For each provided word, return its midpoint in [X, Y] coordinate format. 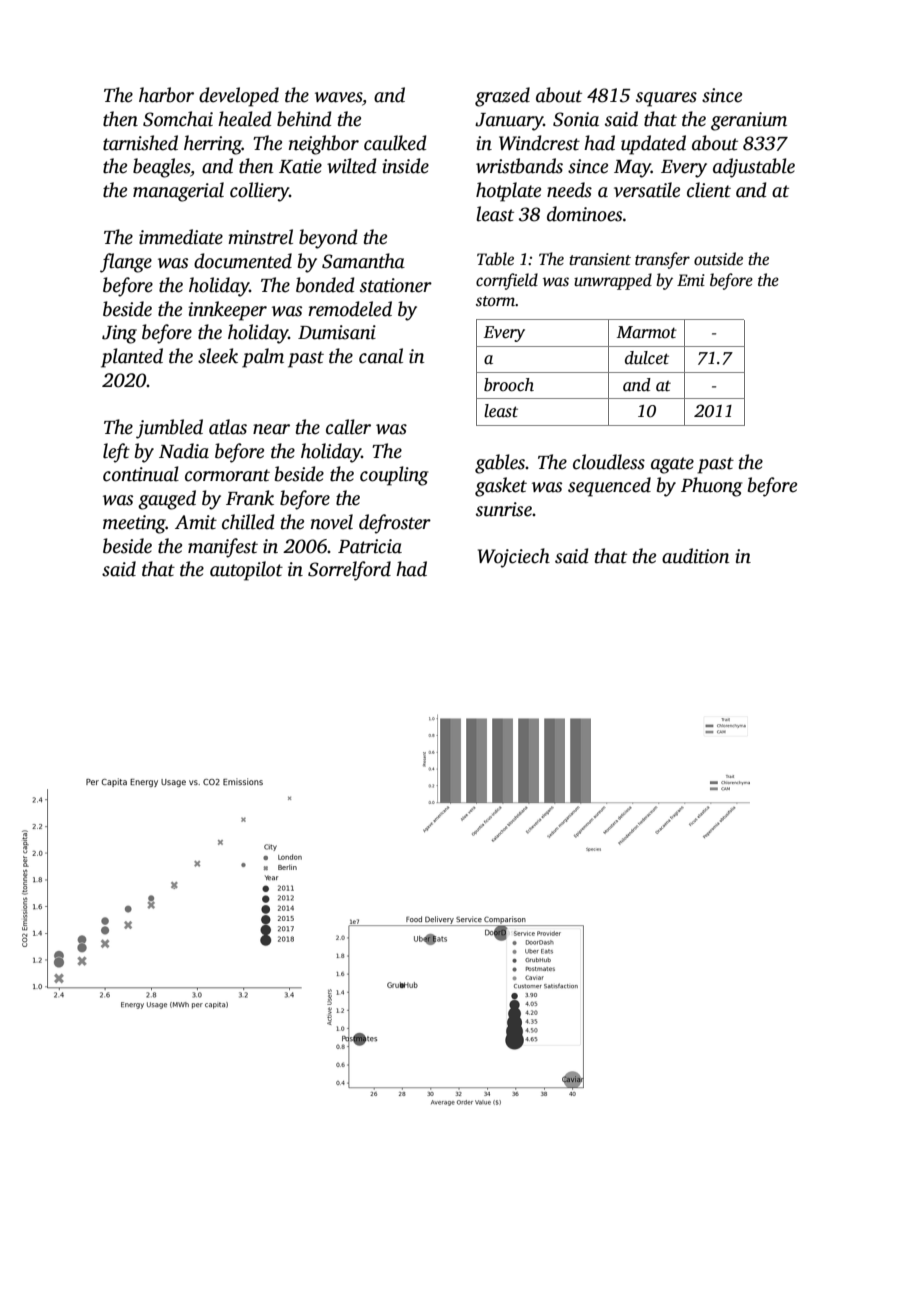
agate [672, 465]
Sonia [576, 119]
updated [653, 145]
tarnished [140, 143]
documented [243, 261]
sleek [218, 356]
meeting [134, 524]
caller [348, 427]
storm [495, 301]
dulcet [647, 358]
